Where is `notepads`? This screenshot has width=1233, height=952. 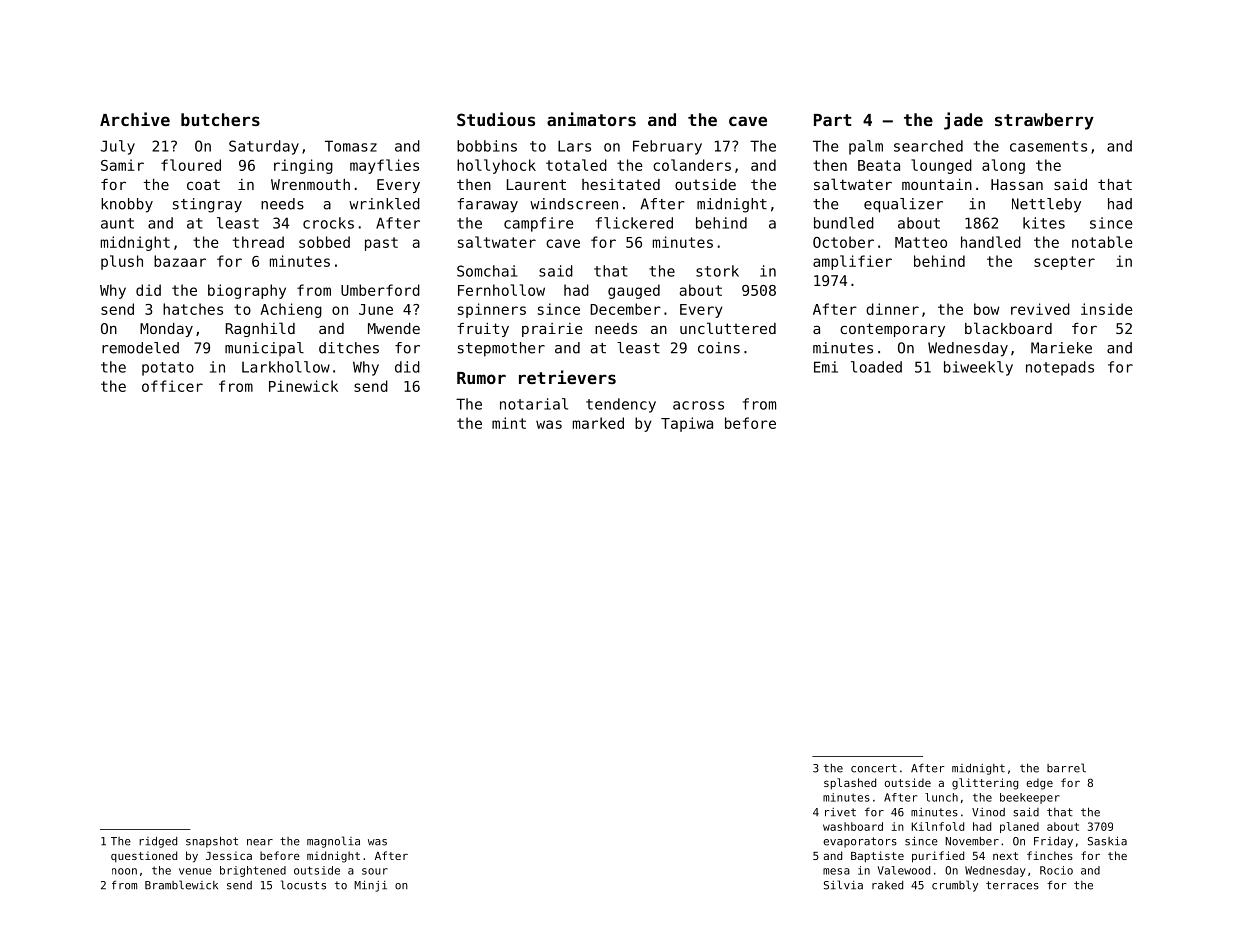
notepads is located at coordinates (1060, 368).
